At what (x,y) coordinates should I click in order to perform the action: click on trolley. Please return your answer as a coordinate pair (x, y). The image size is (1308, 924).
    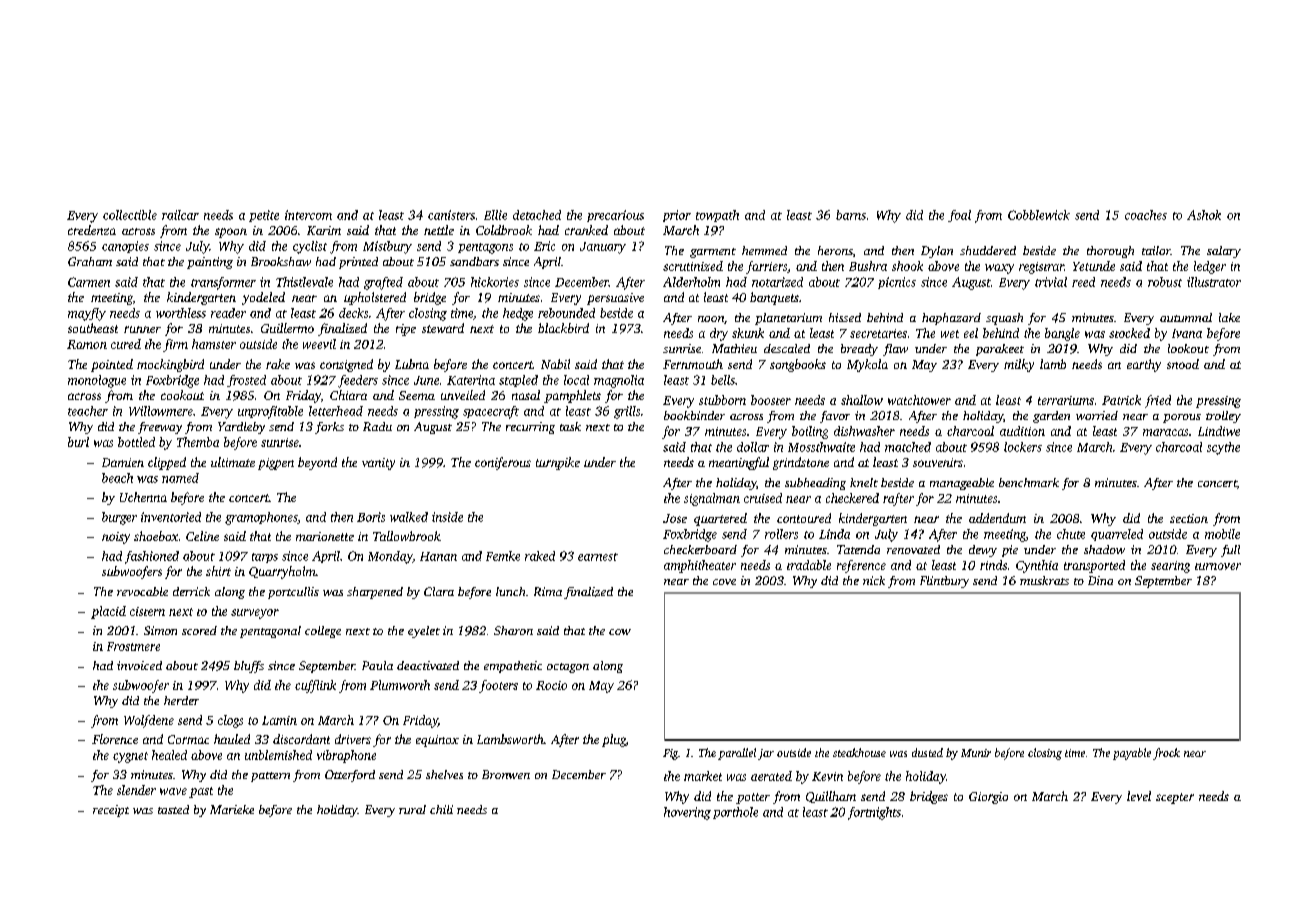
    Looking at the image, I should click on (1223, 417).
